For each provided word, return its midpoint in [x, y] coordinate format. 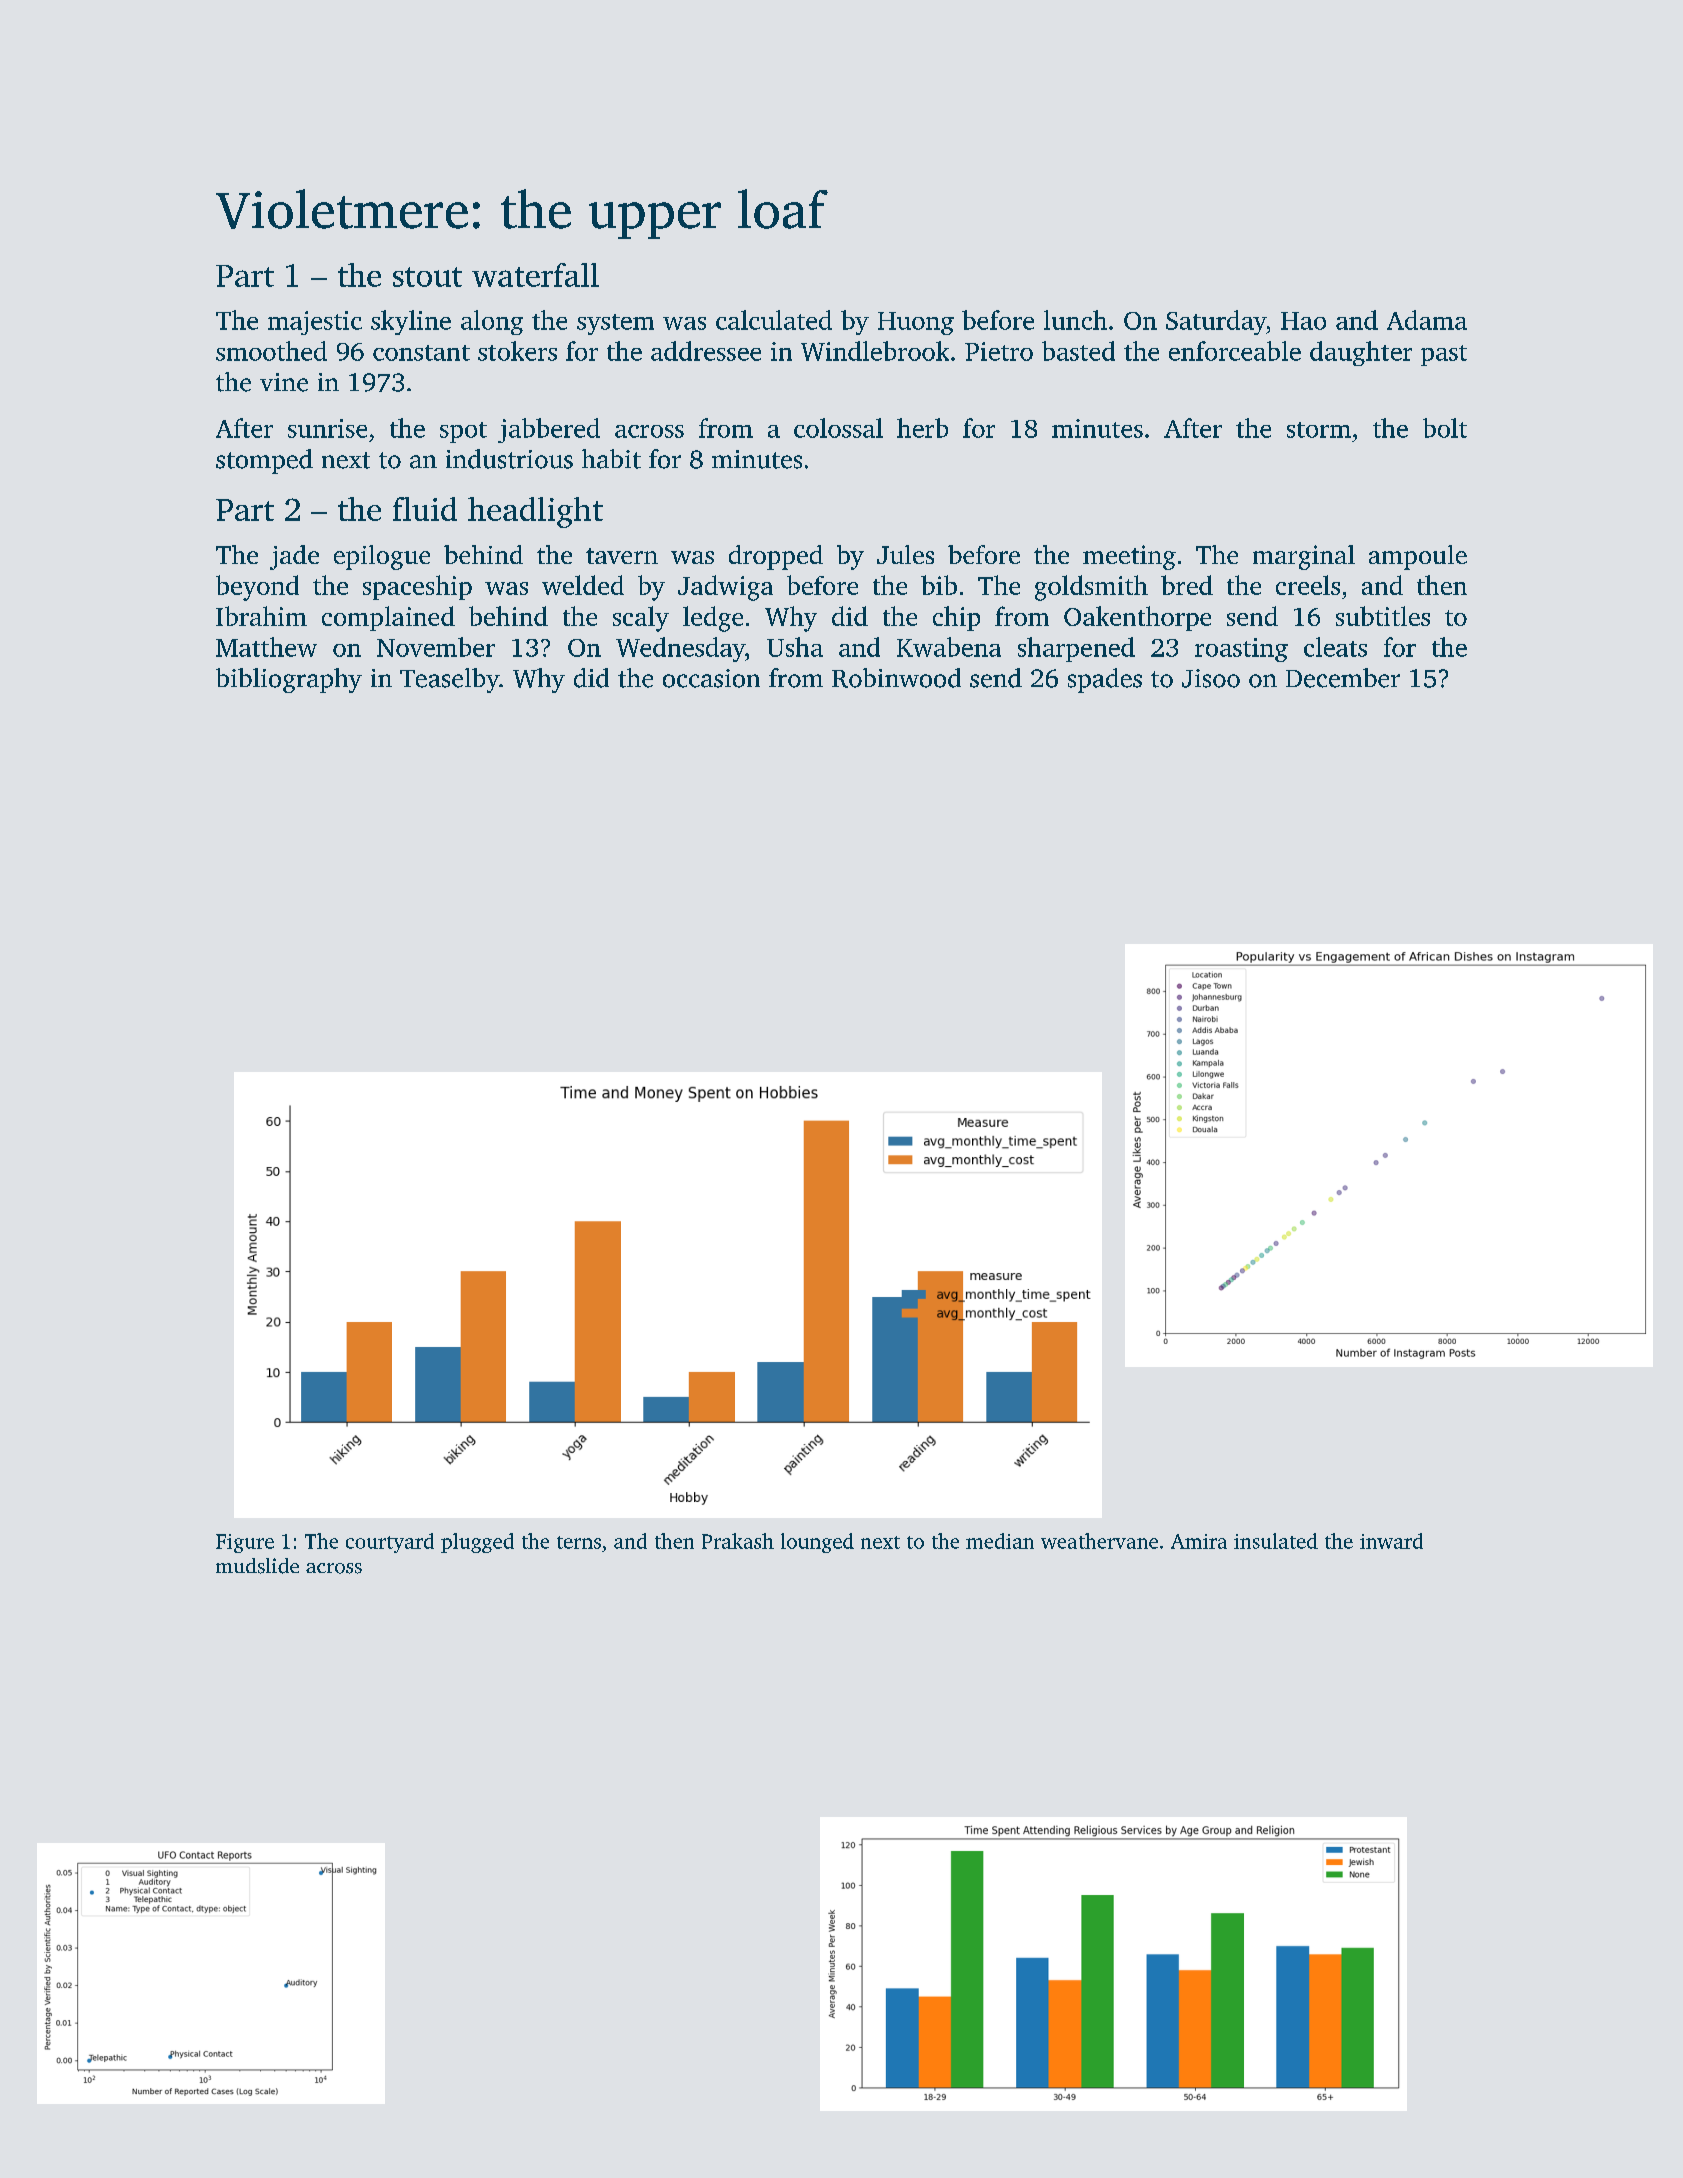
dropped [776, 557]
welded [583, 585]
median [1000, 1541]
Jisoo [1211, 678]
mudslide [257, 1566]
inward [1391, 1541]
